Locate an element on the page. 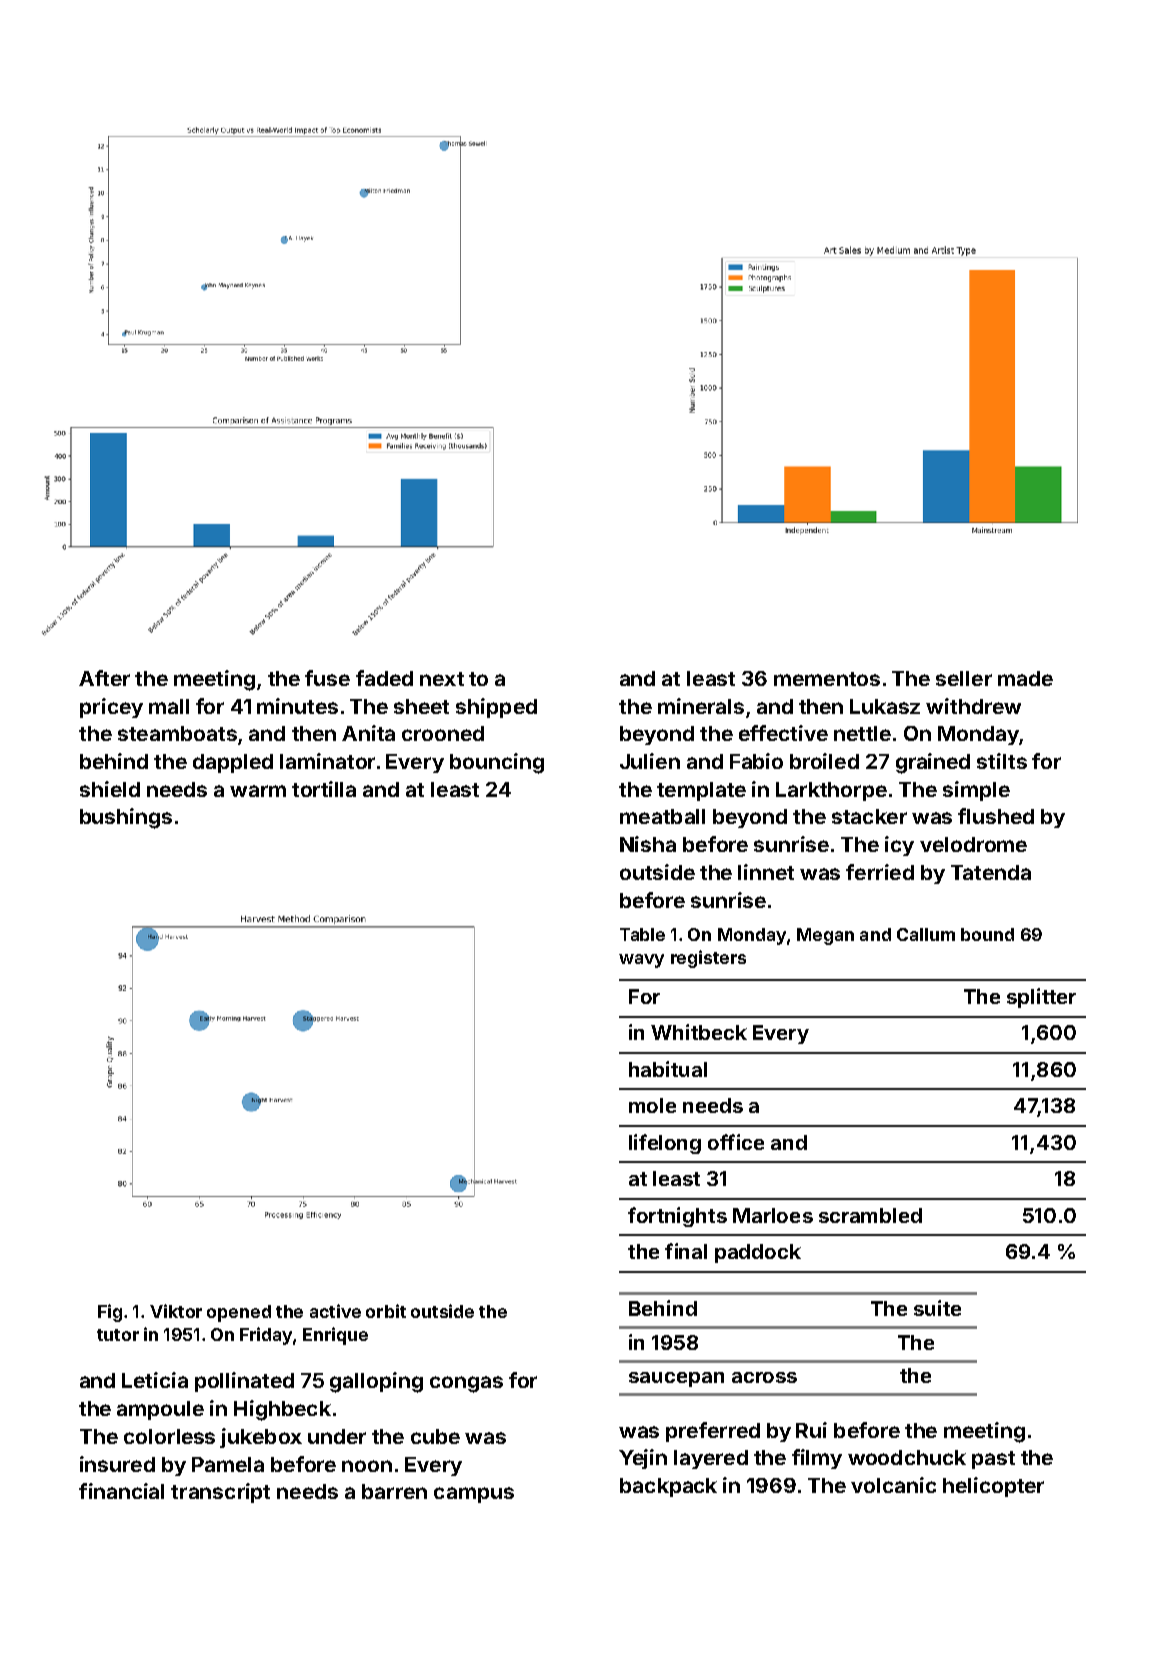 The height and width of the page is (1654, 1165). sheet is located at coordinates (421, 706).
